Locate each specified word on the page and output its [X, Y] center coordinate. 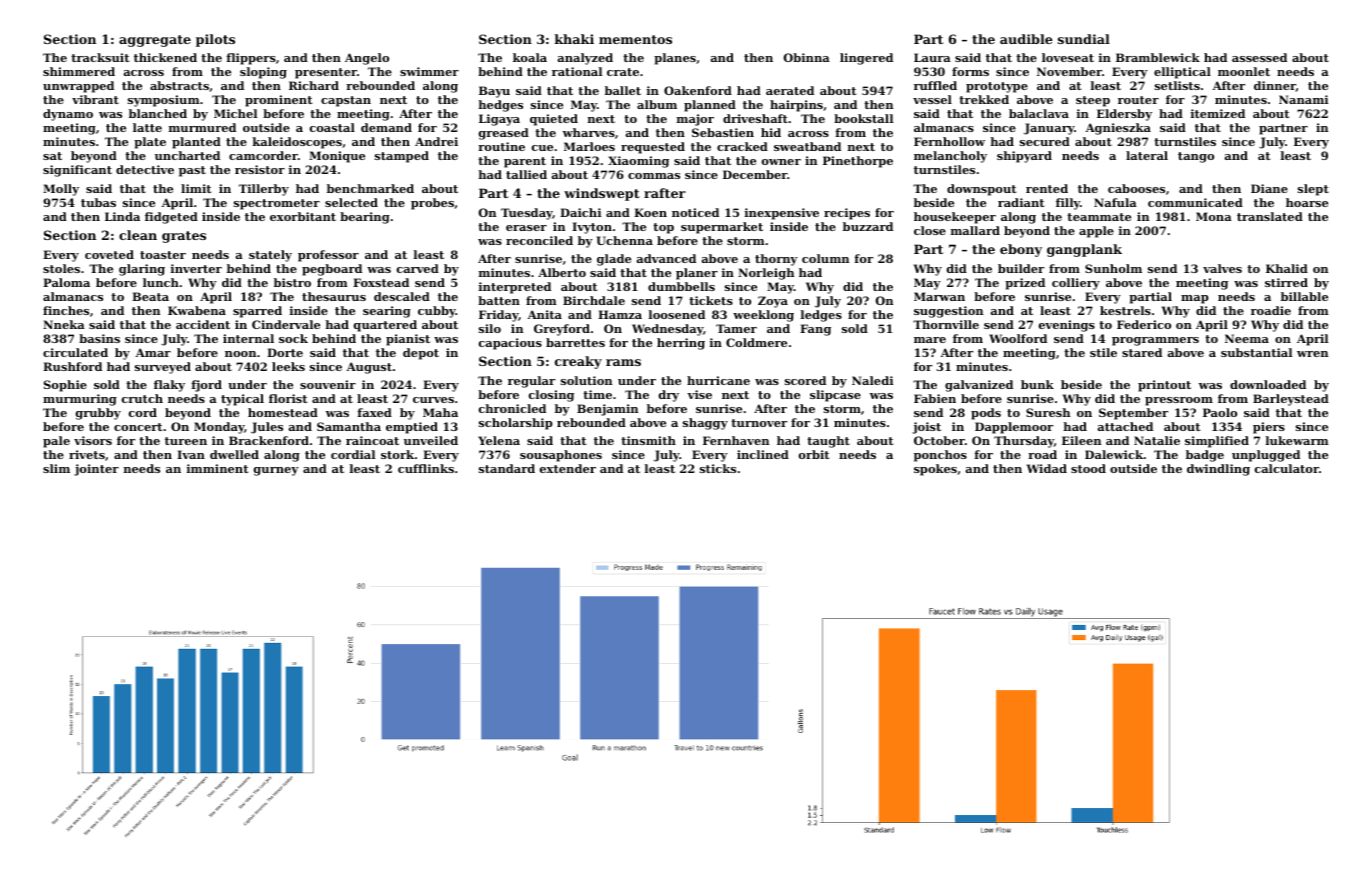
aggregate [155, 41]
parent [525, 162]
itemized [1218, 113]
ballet [623, 90]
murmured [202, 127]
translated [1270, 216]
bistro [292, 282]
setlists [1177, 85]
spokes [935, 470]
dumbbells [681, 286]
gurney [276, 471]
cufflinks [426, 468]
